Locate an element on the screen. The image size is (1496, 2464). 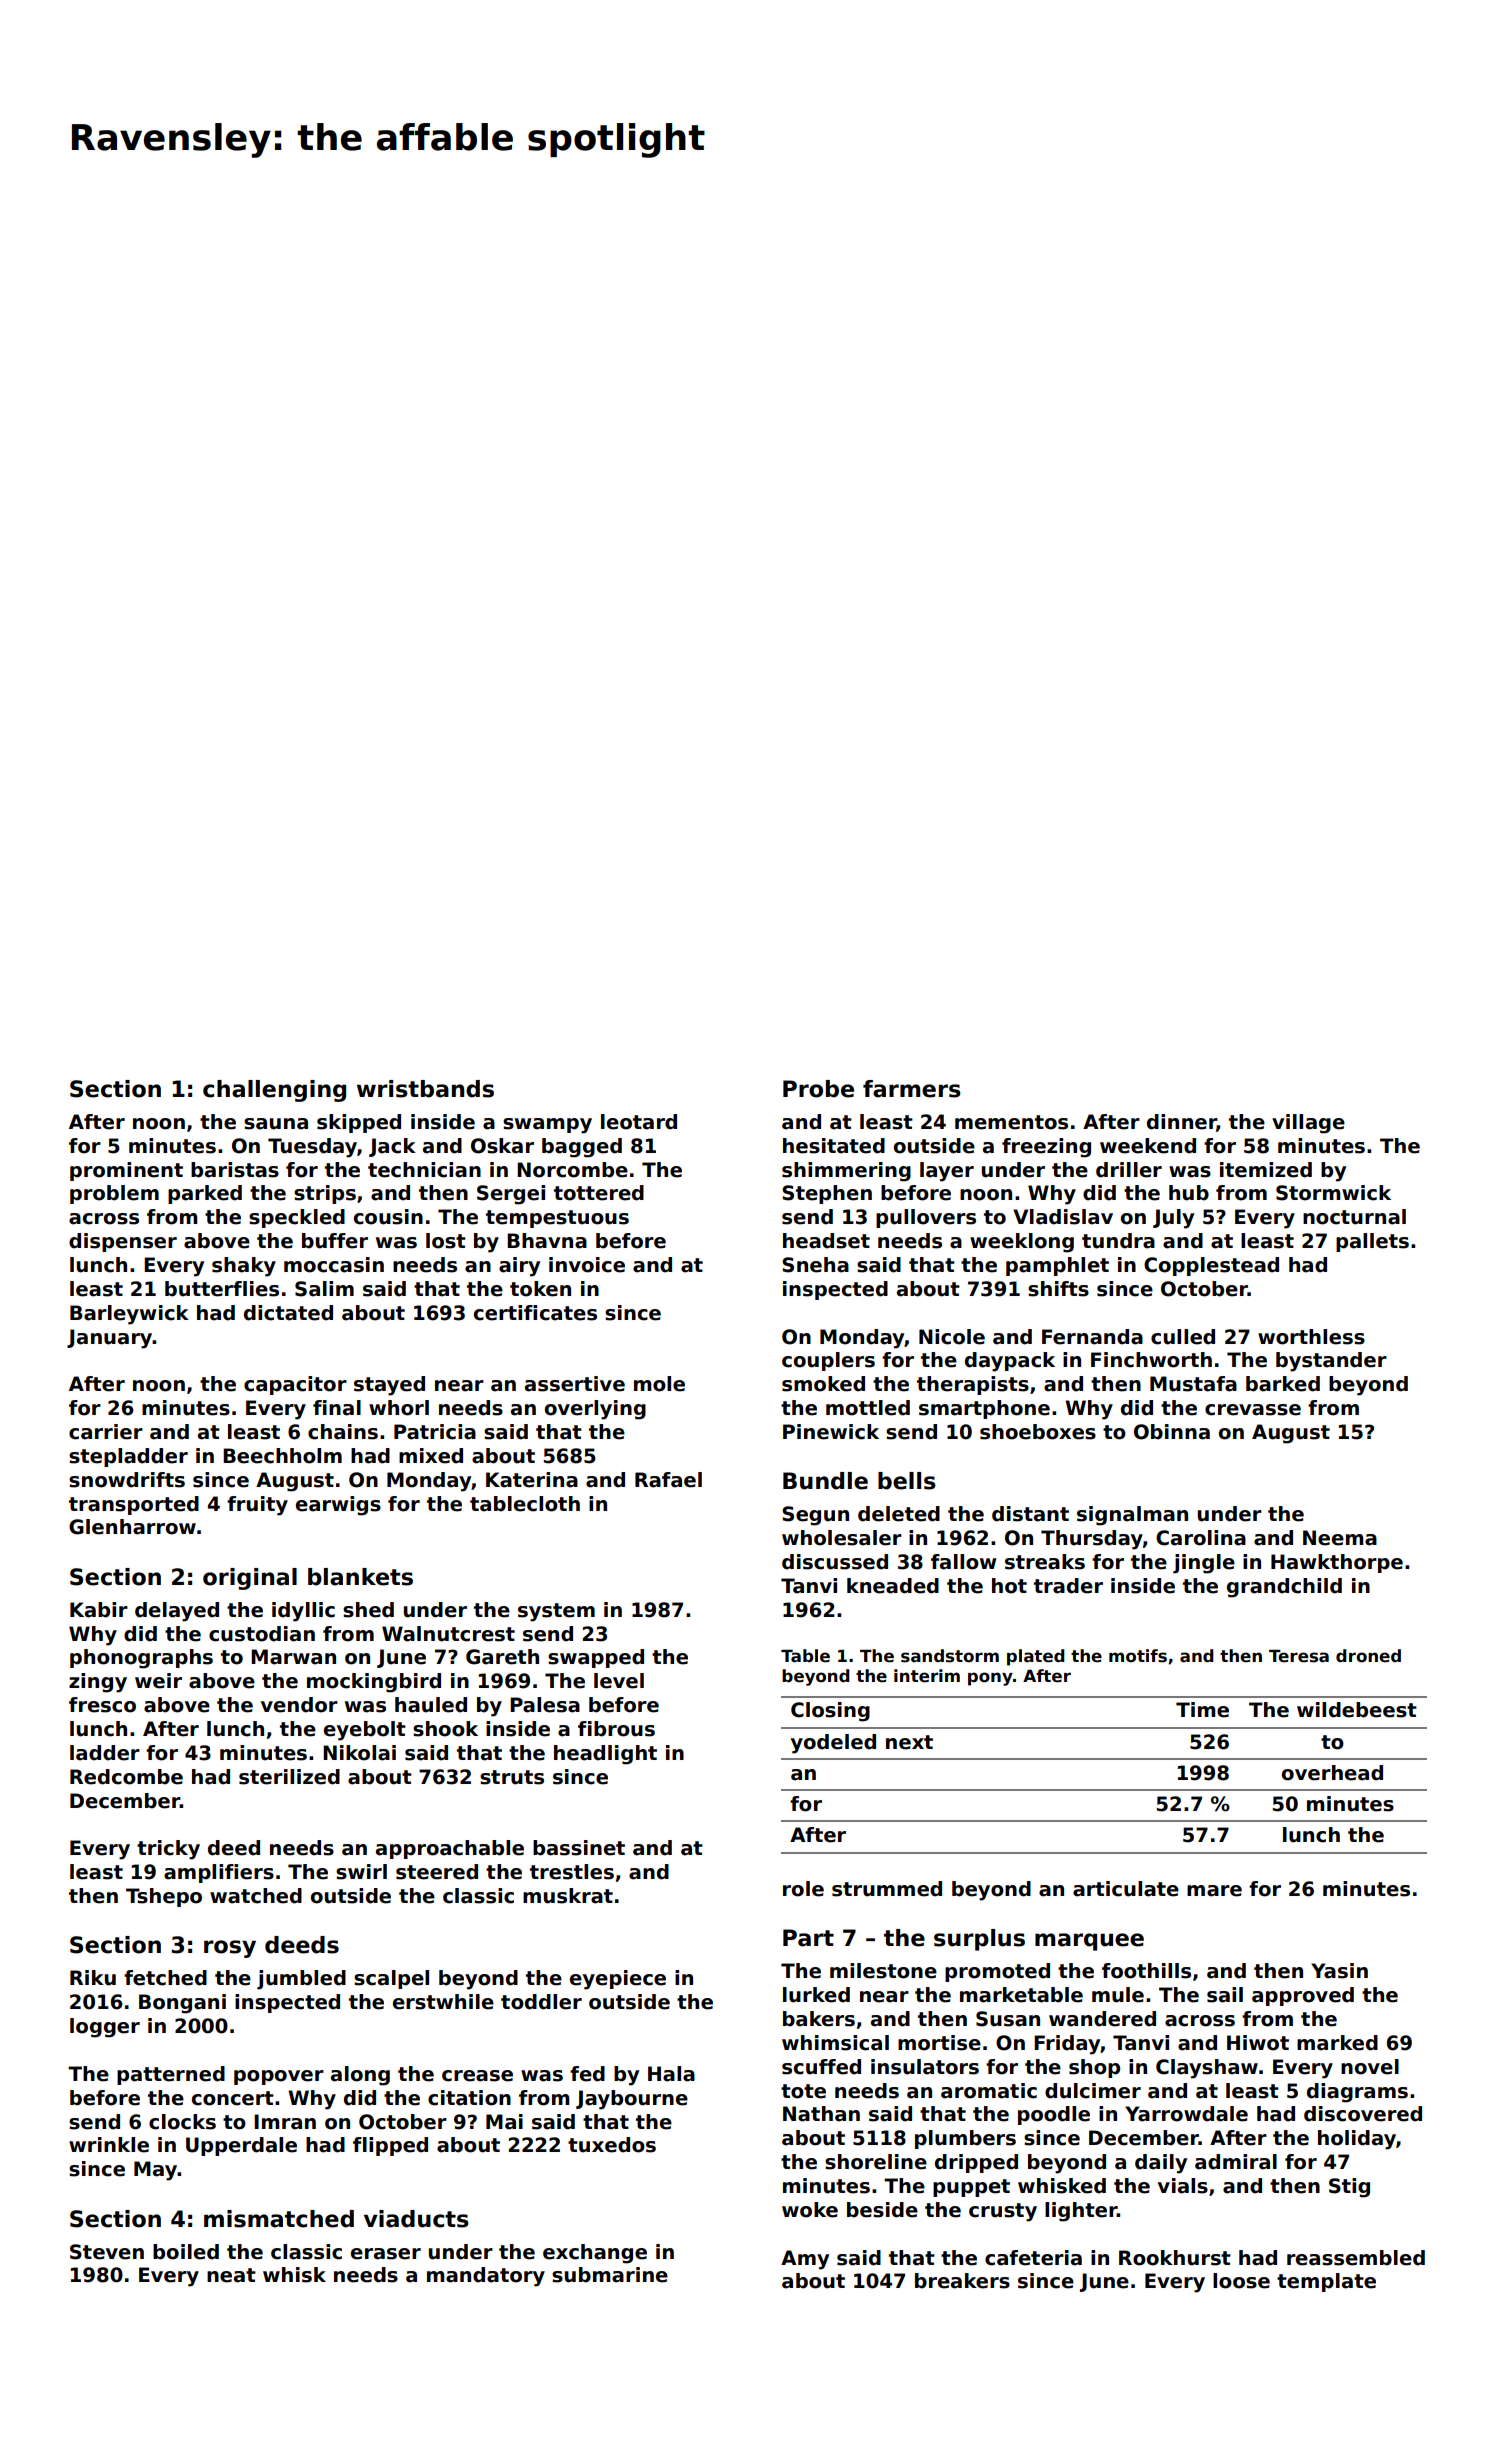
exchange is located at coordinates (595, 2254).
